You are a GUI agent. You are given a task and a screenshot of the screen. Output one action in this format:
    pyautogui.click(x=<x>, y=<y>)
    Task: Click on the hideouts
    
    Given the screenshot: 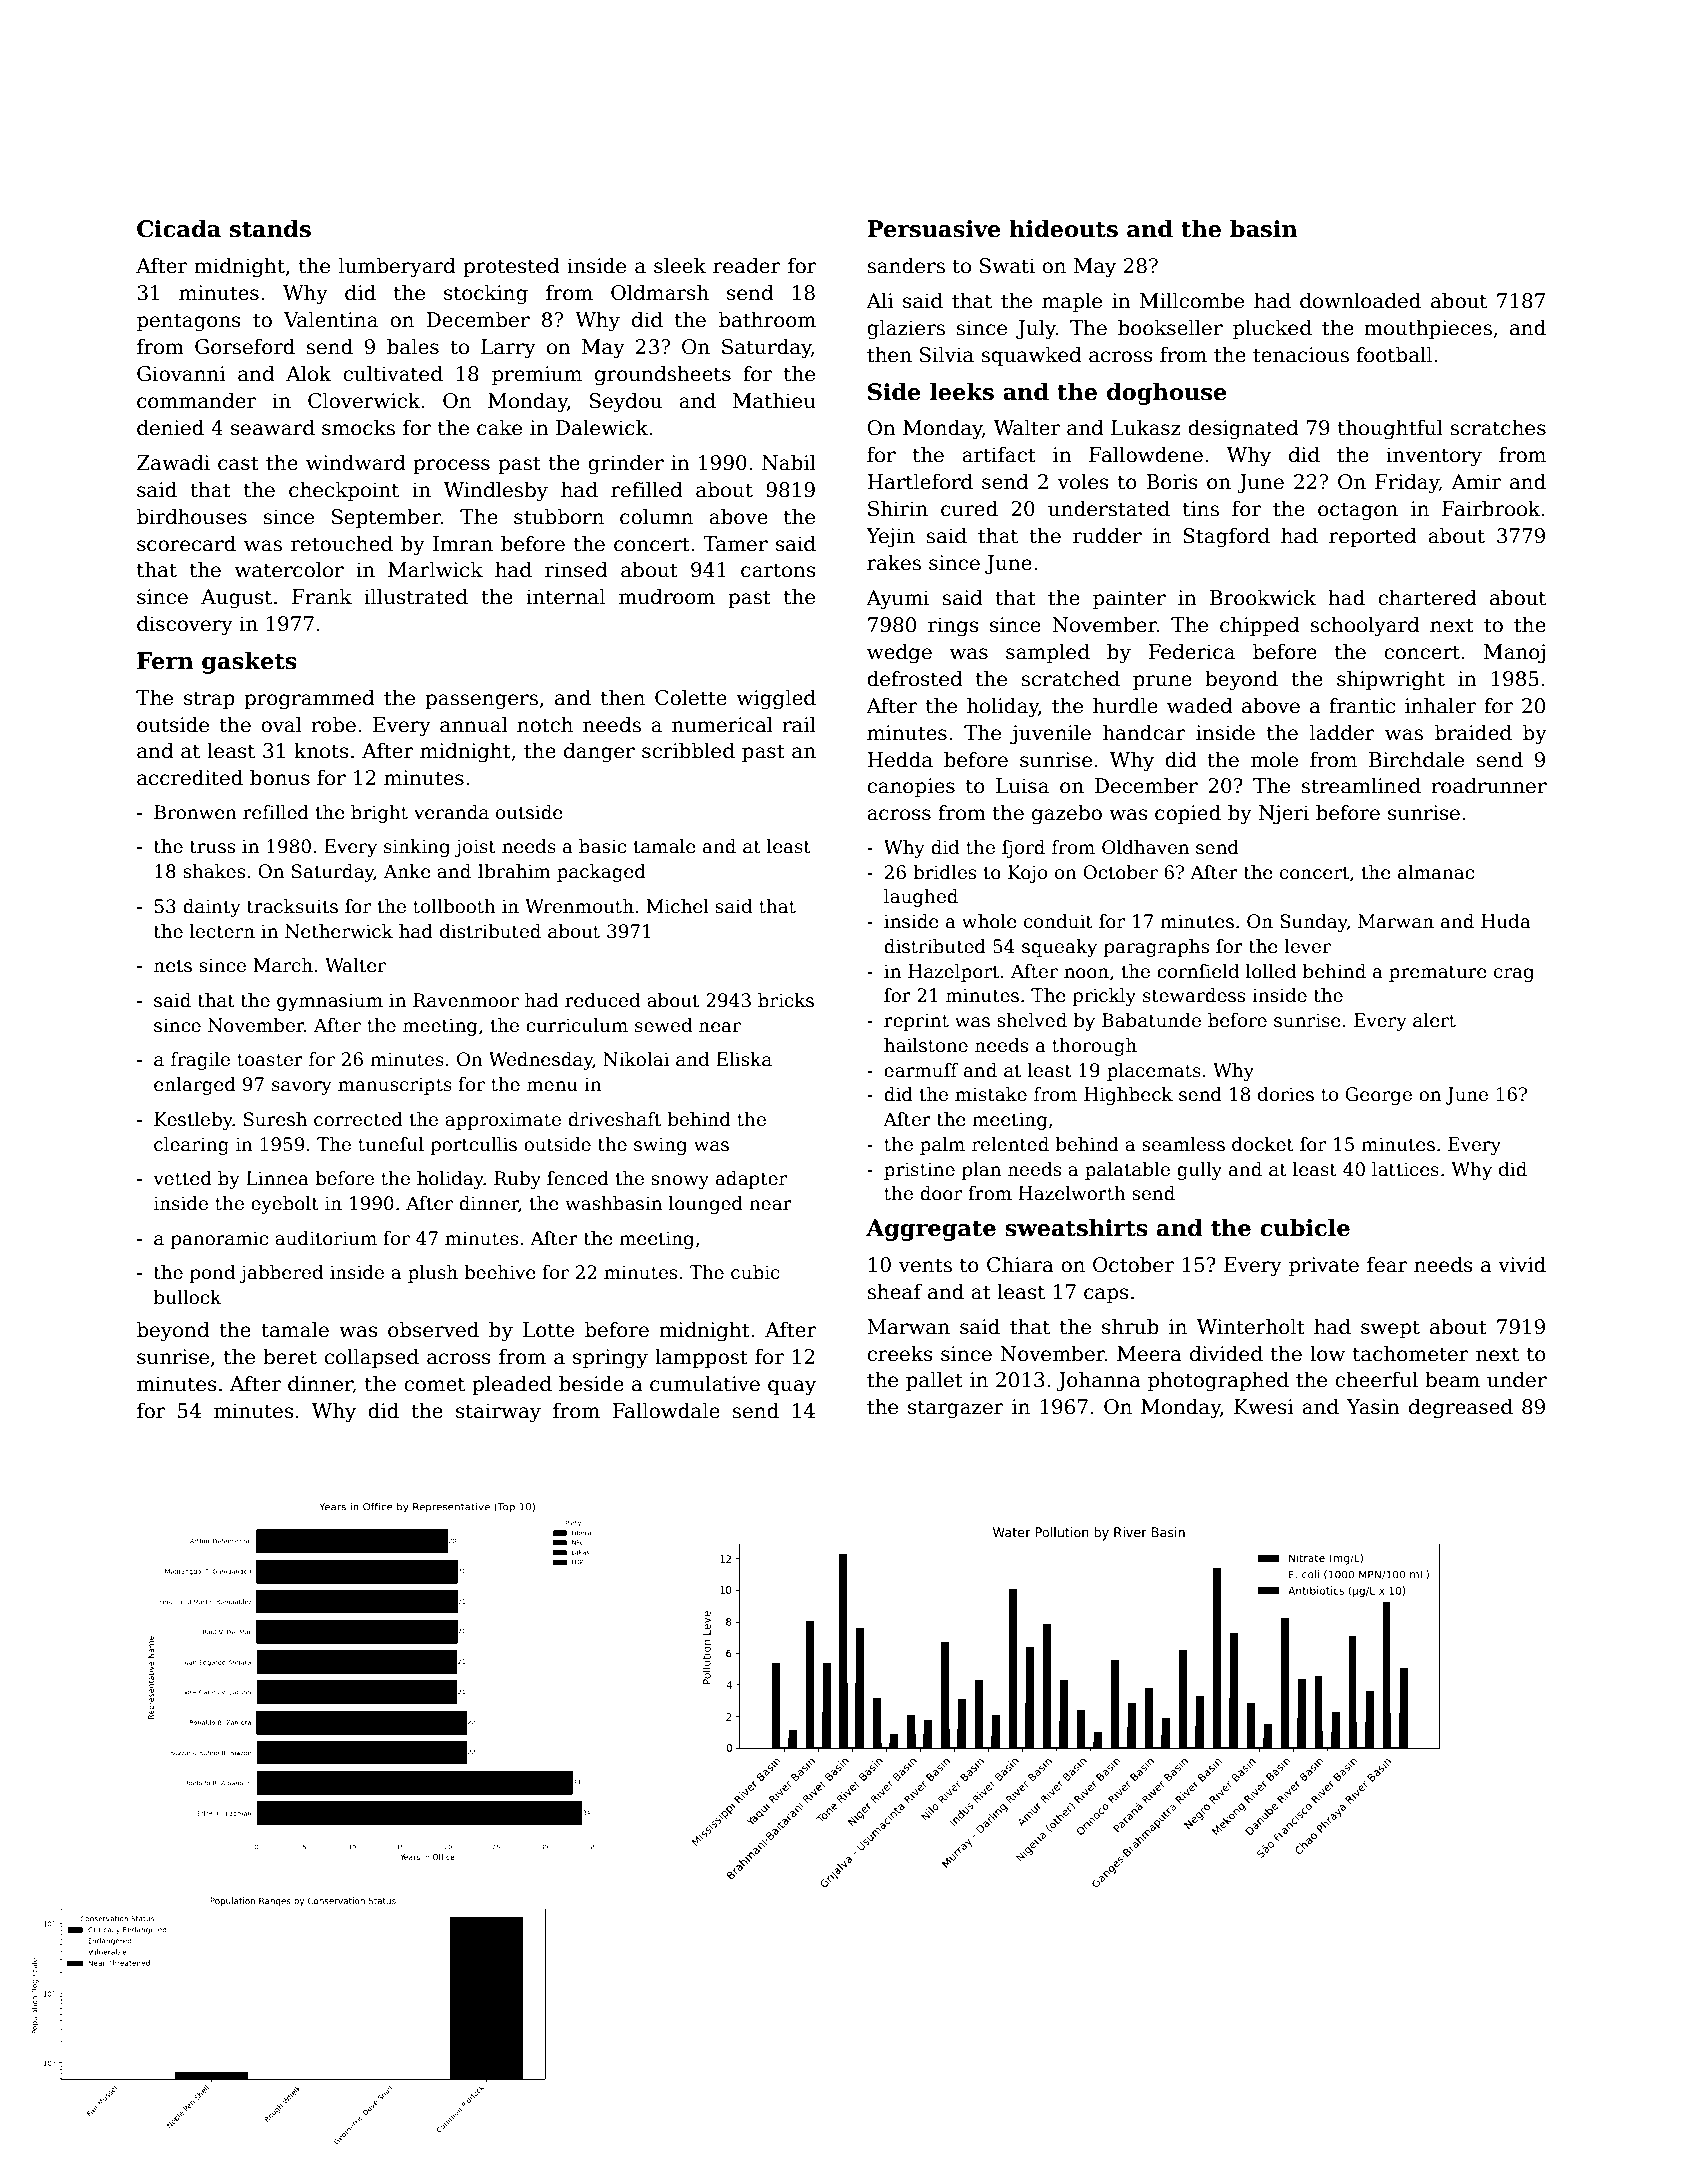 What is the action you would take?
    pyautogui.click(x=1063, y=228)
